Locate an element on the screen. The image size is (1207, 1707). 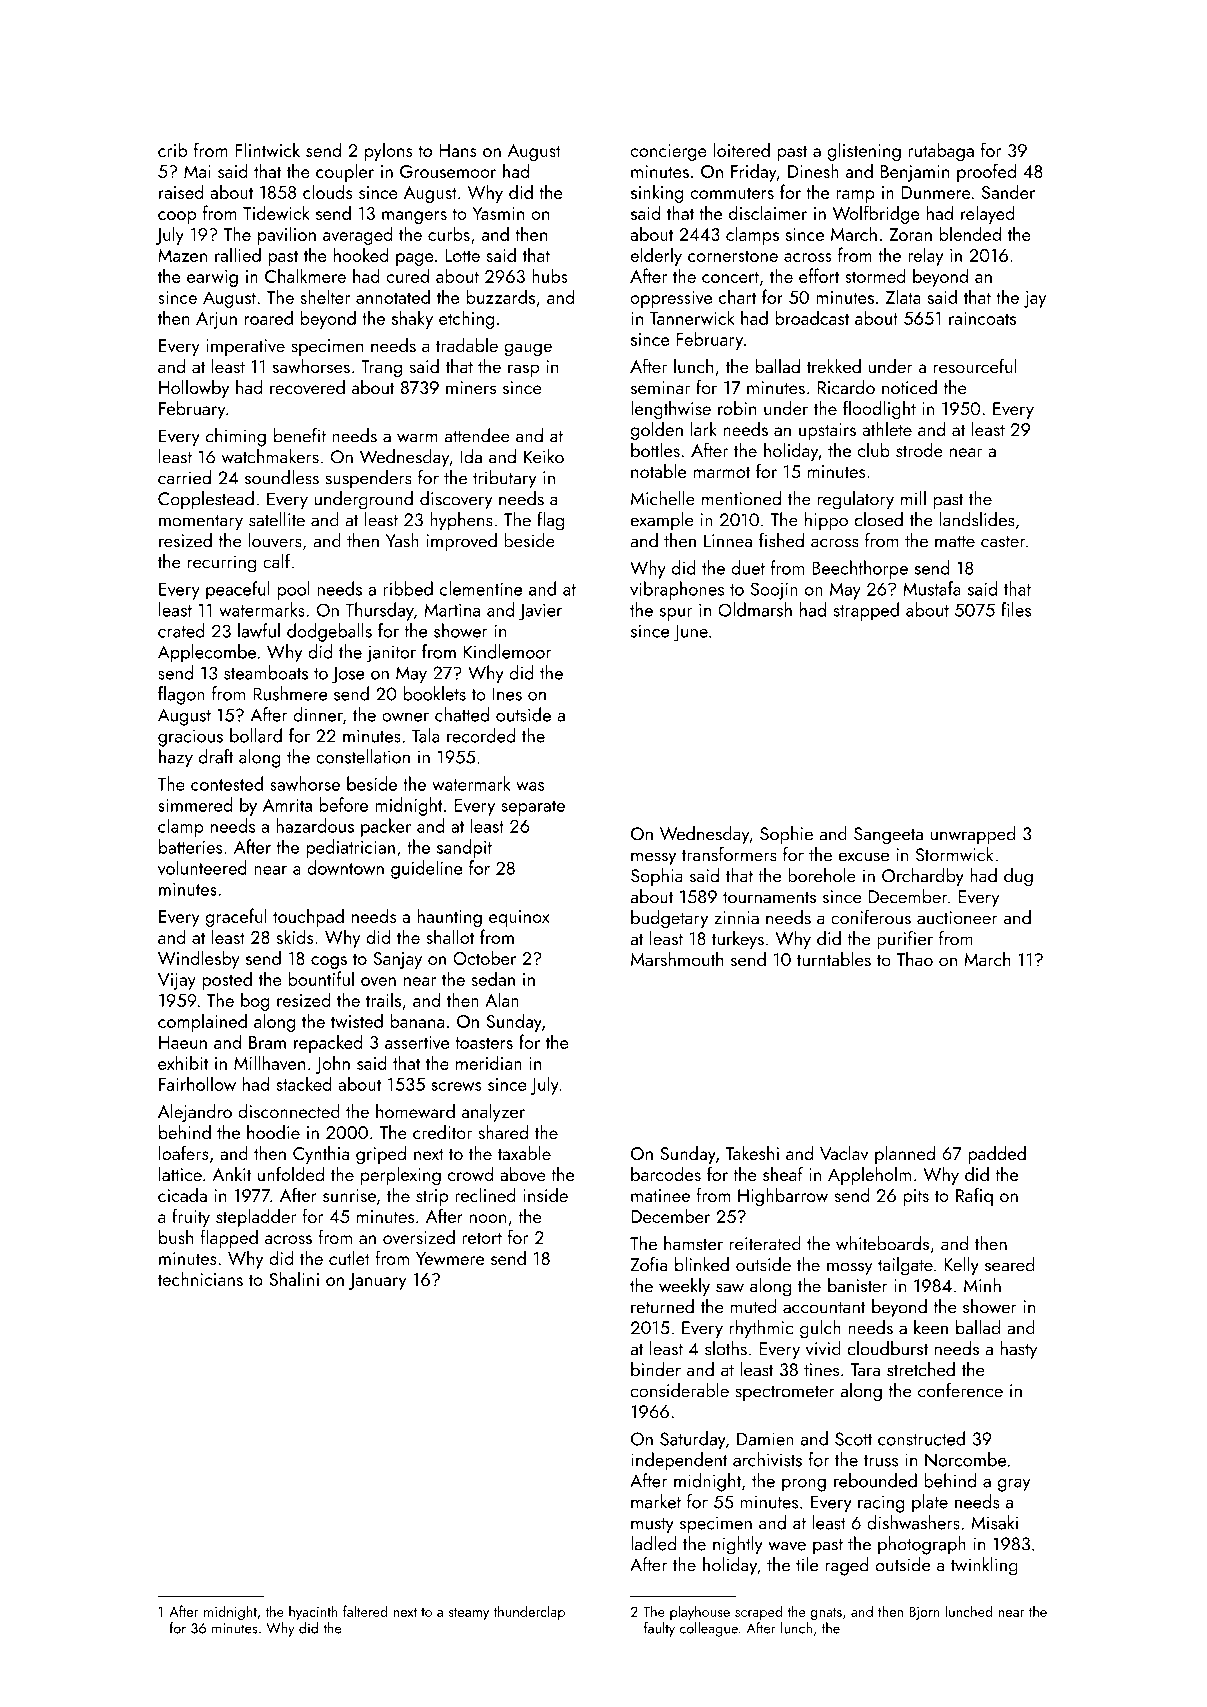
technicians is located at coordinates (200, 1278).
